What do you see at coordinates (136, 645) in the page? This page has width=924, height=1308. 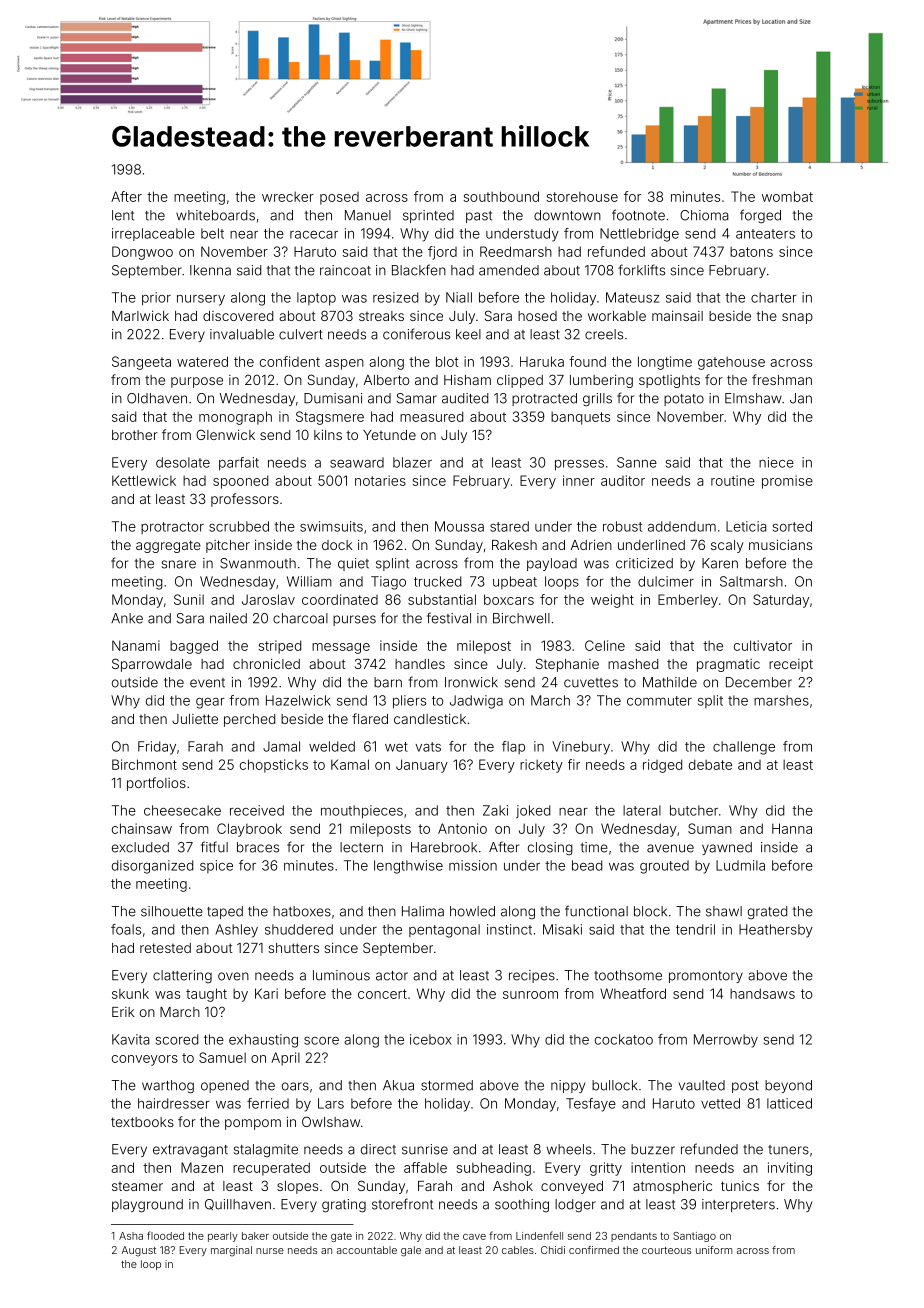 I see `Nanami` at bounding box center [136, 645].
